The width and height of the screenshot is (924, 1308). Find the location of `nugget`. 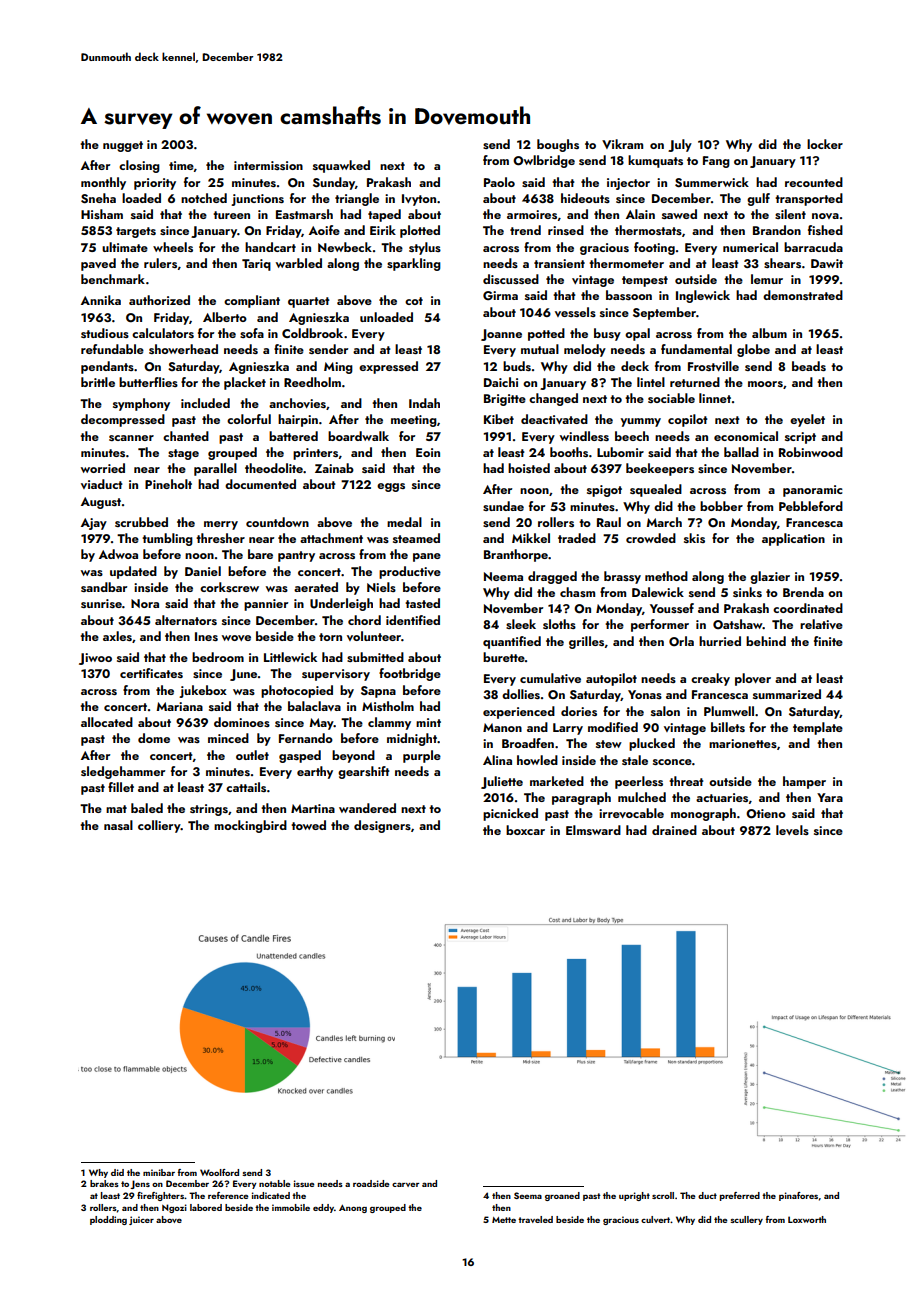

nugget is located at coordinates (123, 146).
